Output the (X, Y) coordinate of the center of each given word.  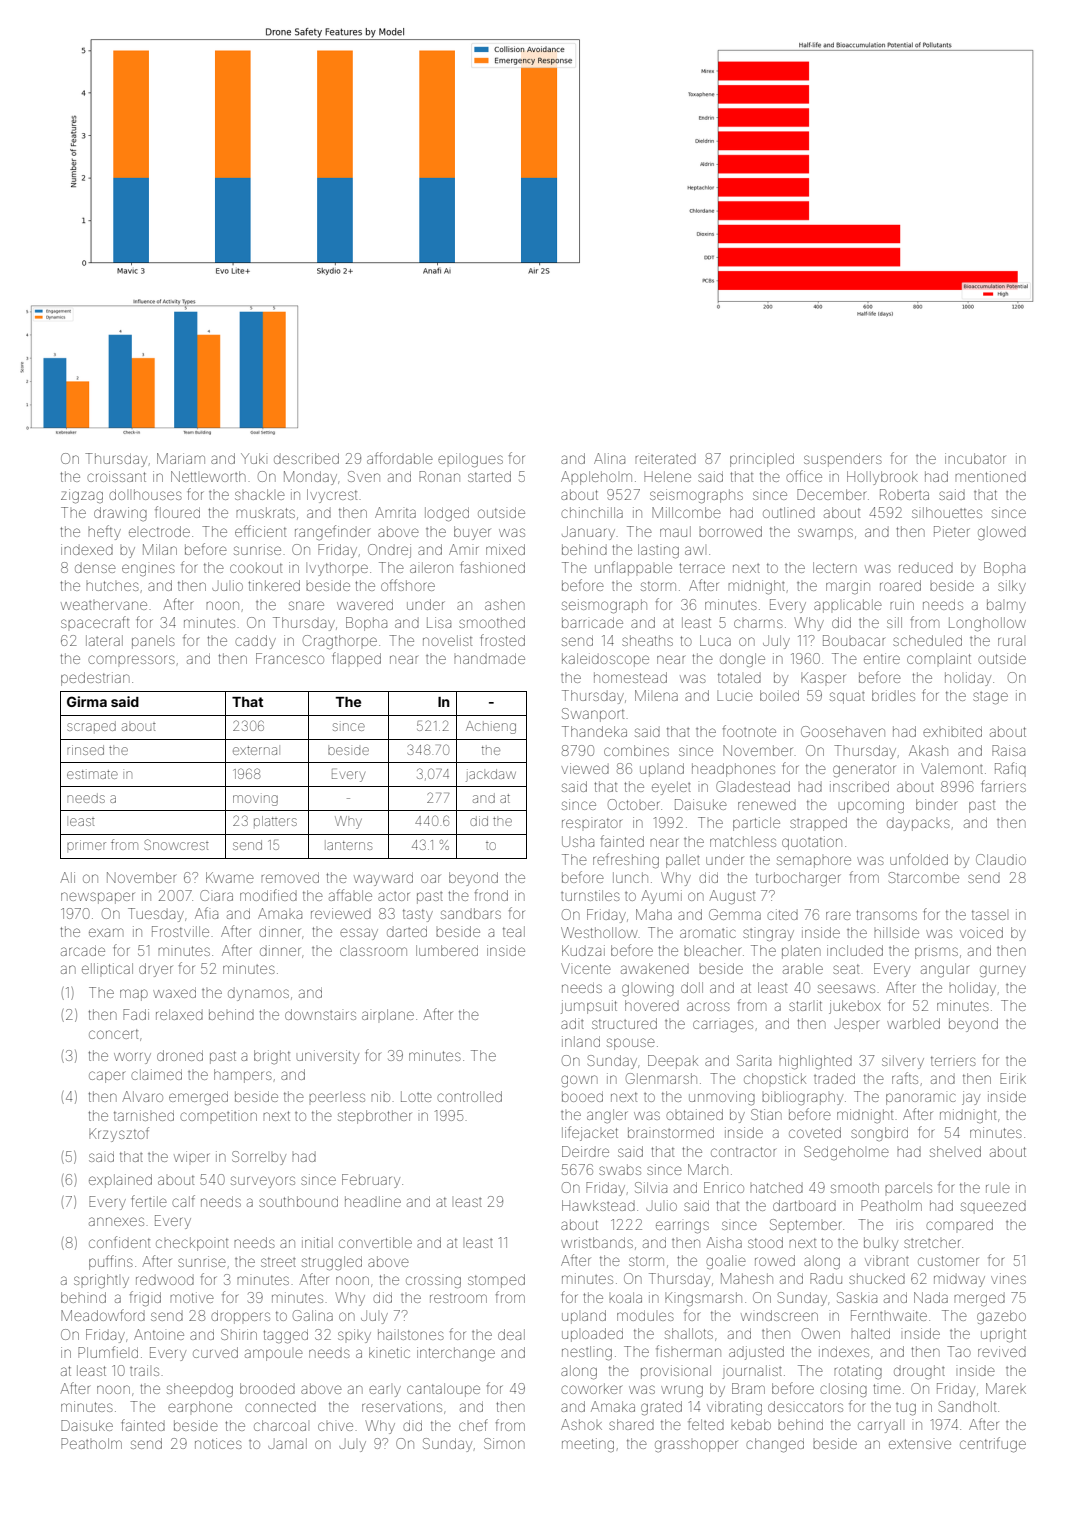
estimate (92, 774)
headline (373, 1201)
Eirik (1013, 1078)
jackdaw (491, 775)
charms (758, 623)
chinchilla (592, 512)
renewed (767, 805)
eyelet (671, 788)
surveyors (263, 1182)
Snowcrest (176, 844)
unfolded (919, 859)
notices (218, 1443)
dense (95, 568)
